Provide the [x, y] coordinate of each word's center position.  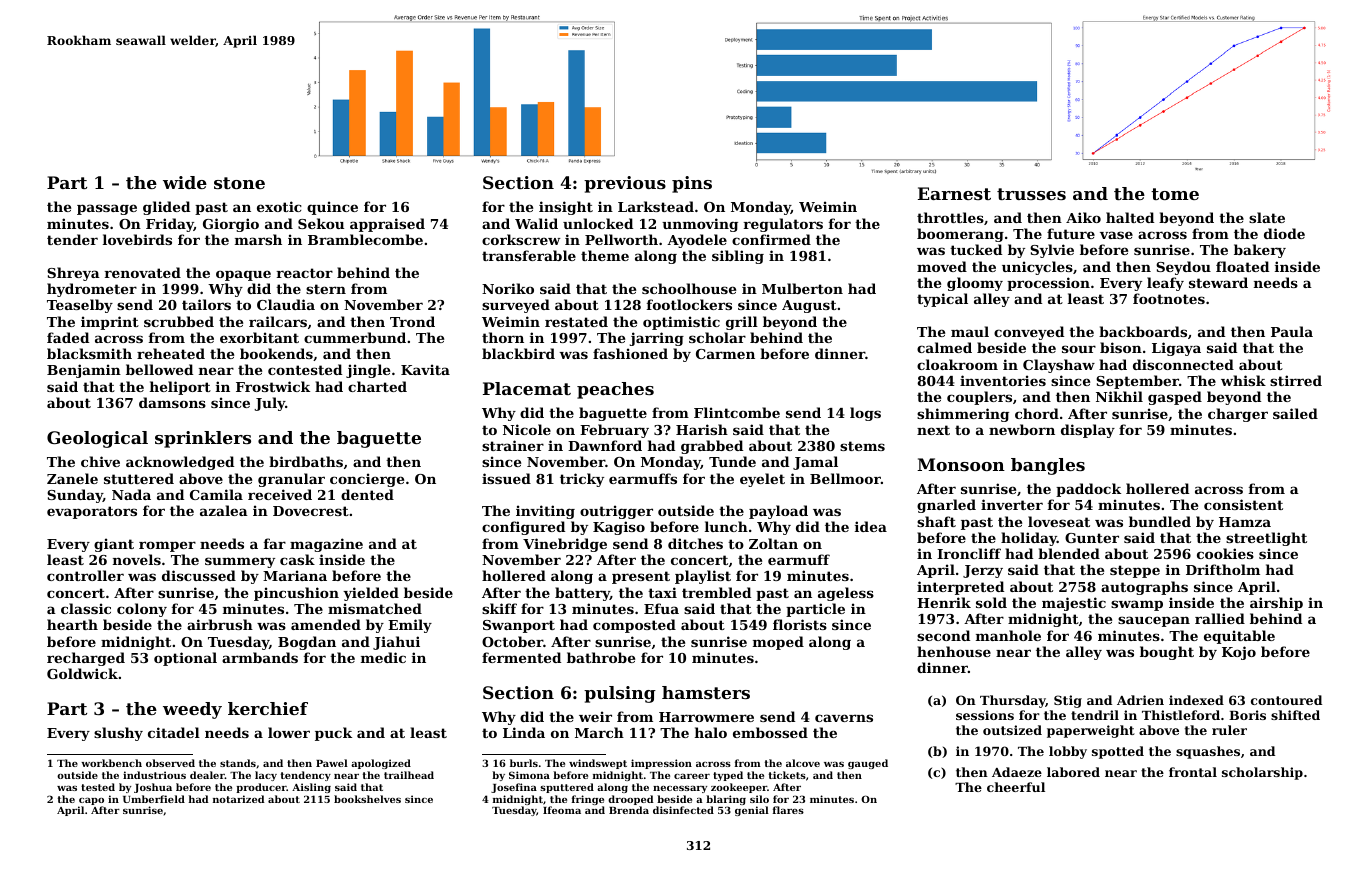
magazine [326, 545]
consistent [1243, 504]
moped [778, 643]
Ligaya [1176, 349]
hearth [72, 624]
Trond [412, 321]
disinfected [683, 810]
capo [91, 801]
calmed [944, 347]
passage [107, 209]
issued [506, 478]
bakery [1260, 251]
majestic [1074, 604]
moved [942, 266]
